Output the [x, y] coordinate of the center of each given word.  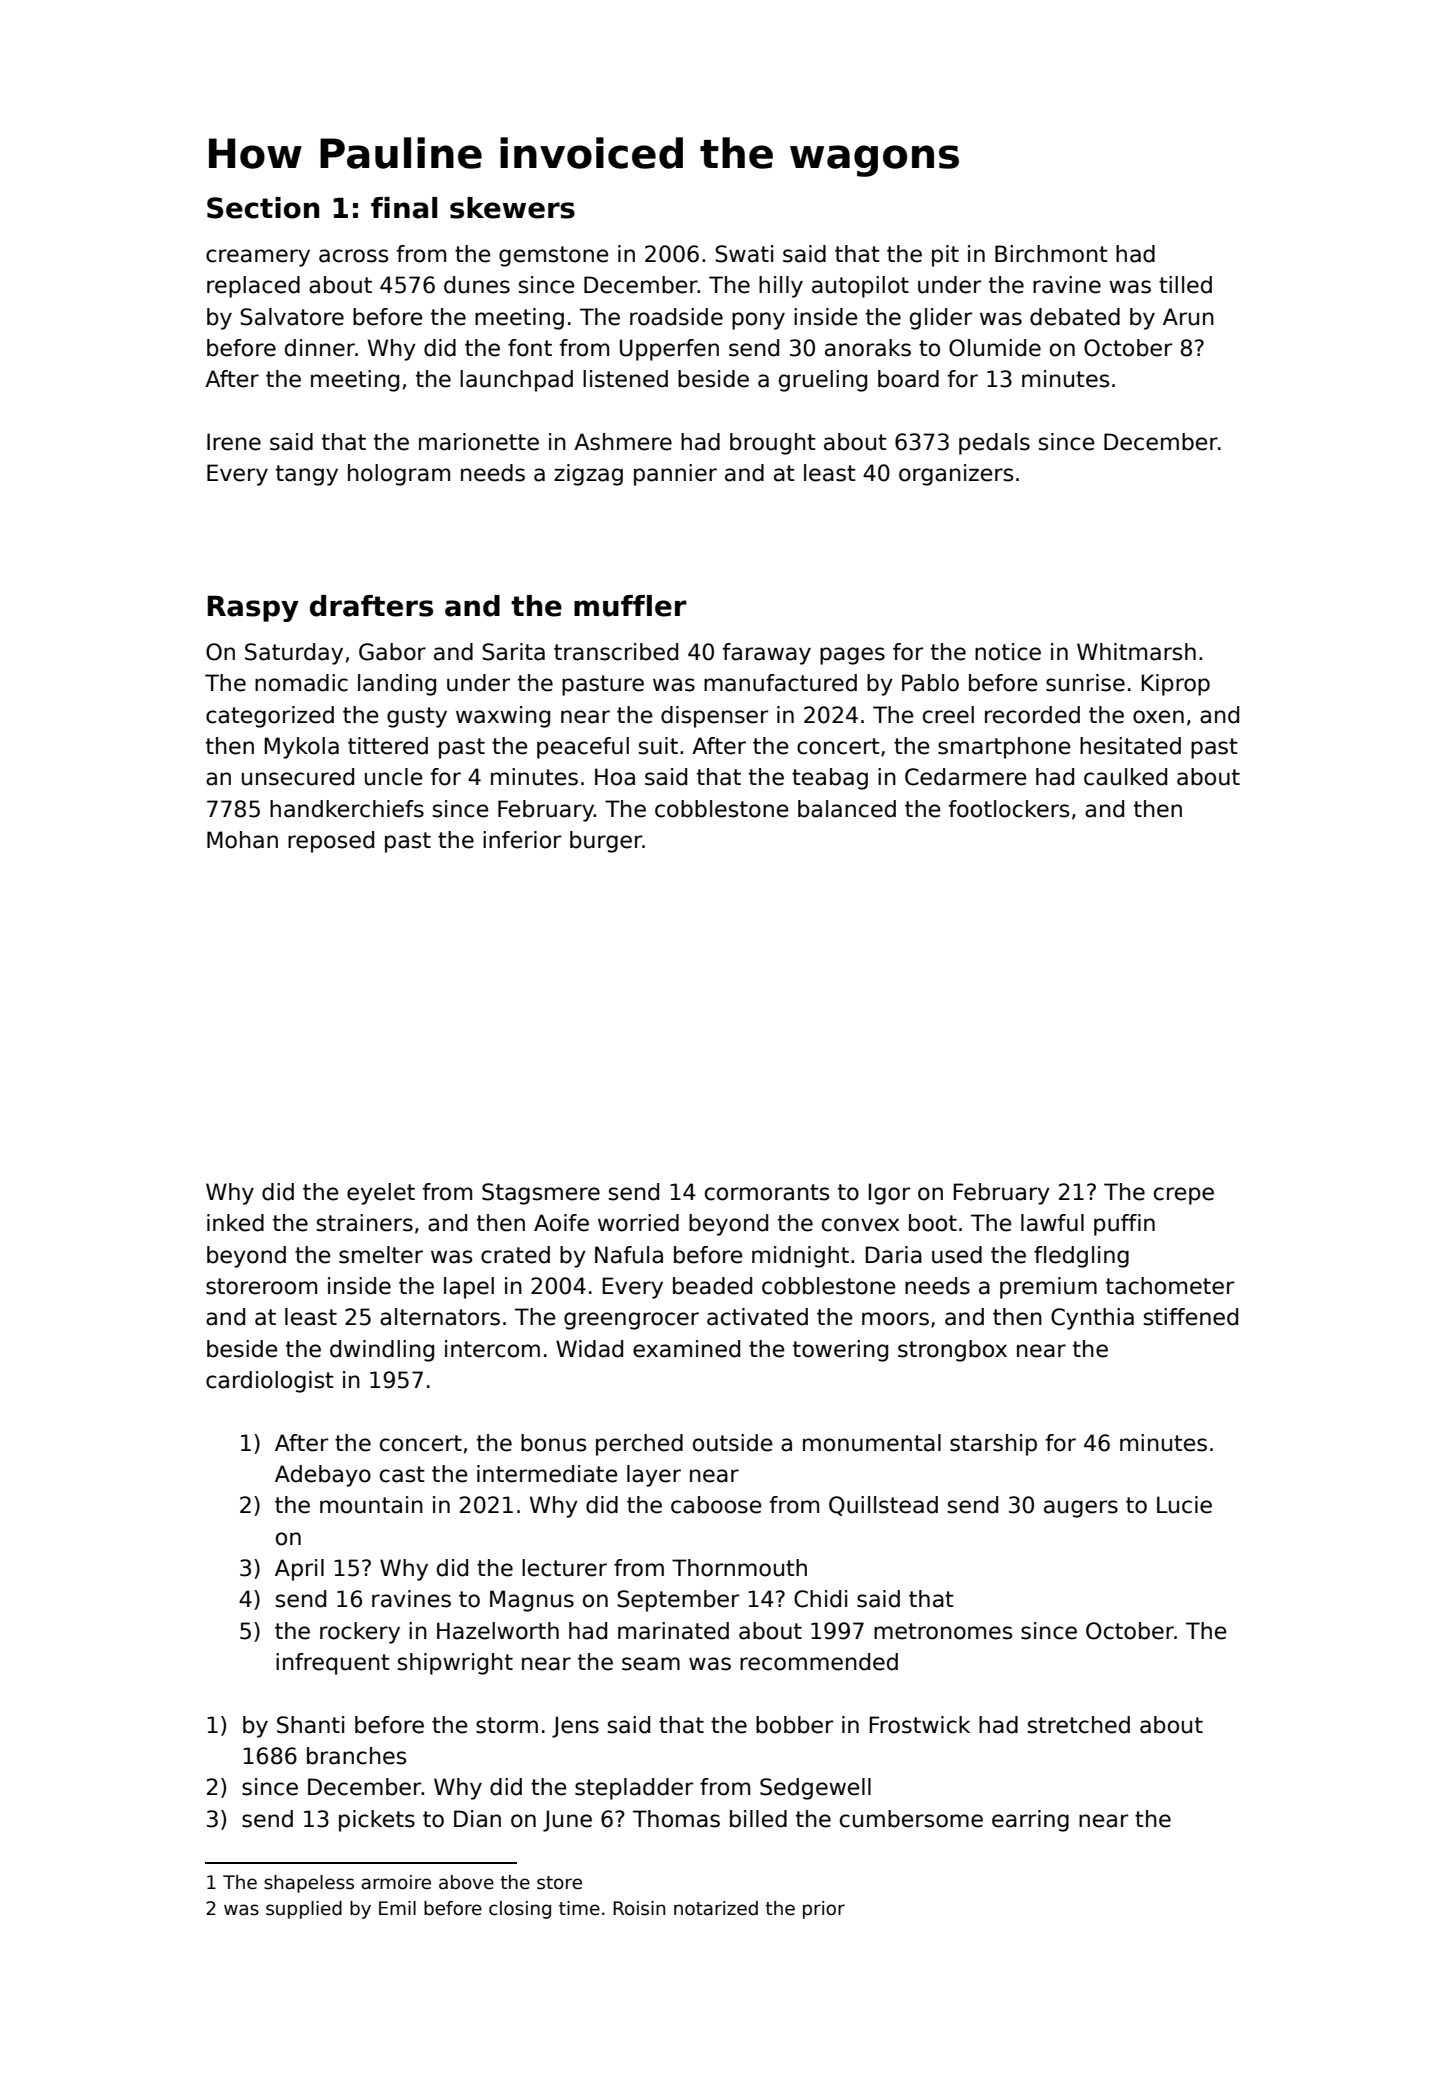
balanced [847, 809]
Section [263, 208]
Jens [575, 1727]
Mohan [242, 840]
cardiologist [270, 1382]
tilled [1185, 285]
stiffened [1191, 1317]
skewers [512, 208]
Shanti [310, 1725]
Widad [589, 1349]
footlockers [1008, 809]
